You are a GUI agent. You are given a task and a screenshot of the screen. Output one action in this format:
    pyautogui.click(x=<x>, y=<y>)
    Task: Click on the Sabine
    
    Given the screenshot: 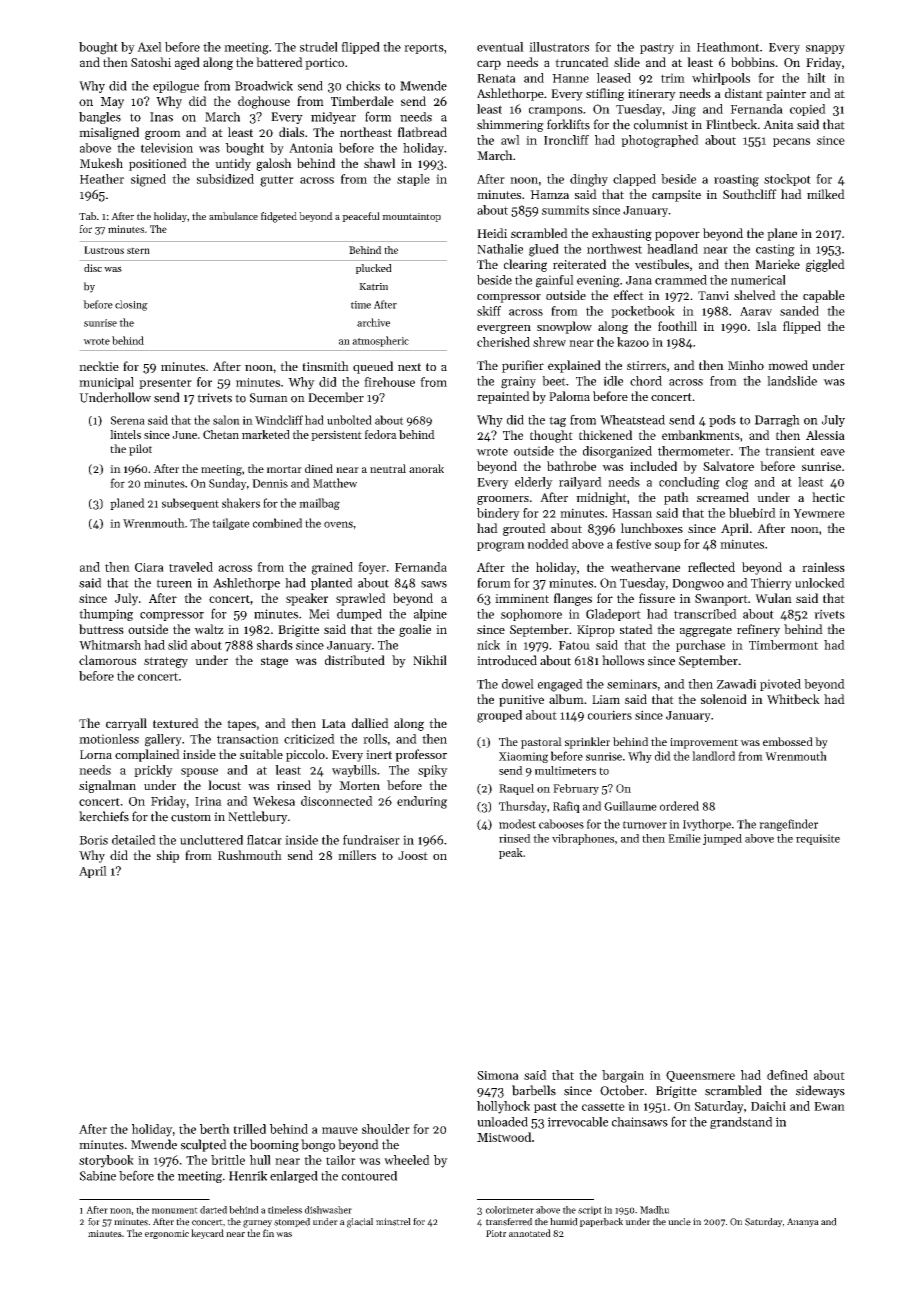 What is the action you would take?
    pyautogui.click(x=98, y=1176)
